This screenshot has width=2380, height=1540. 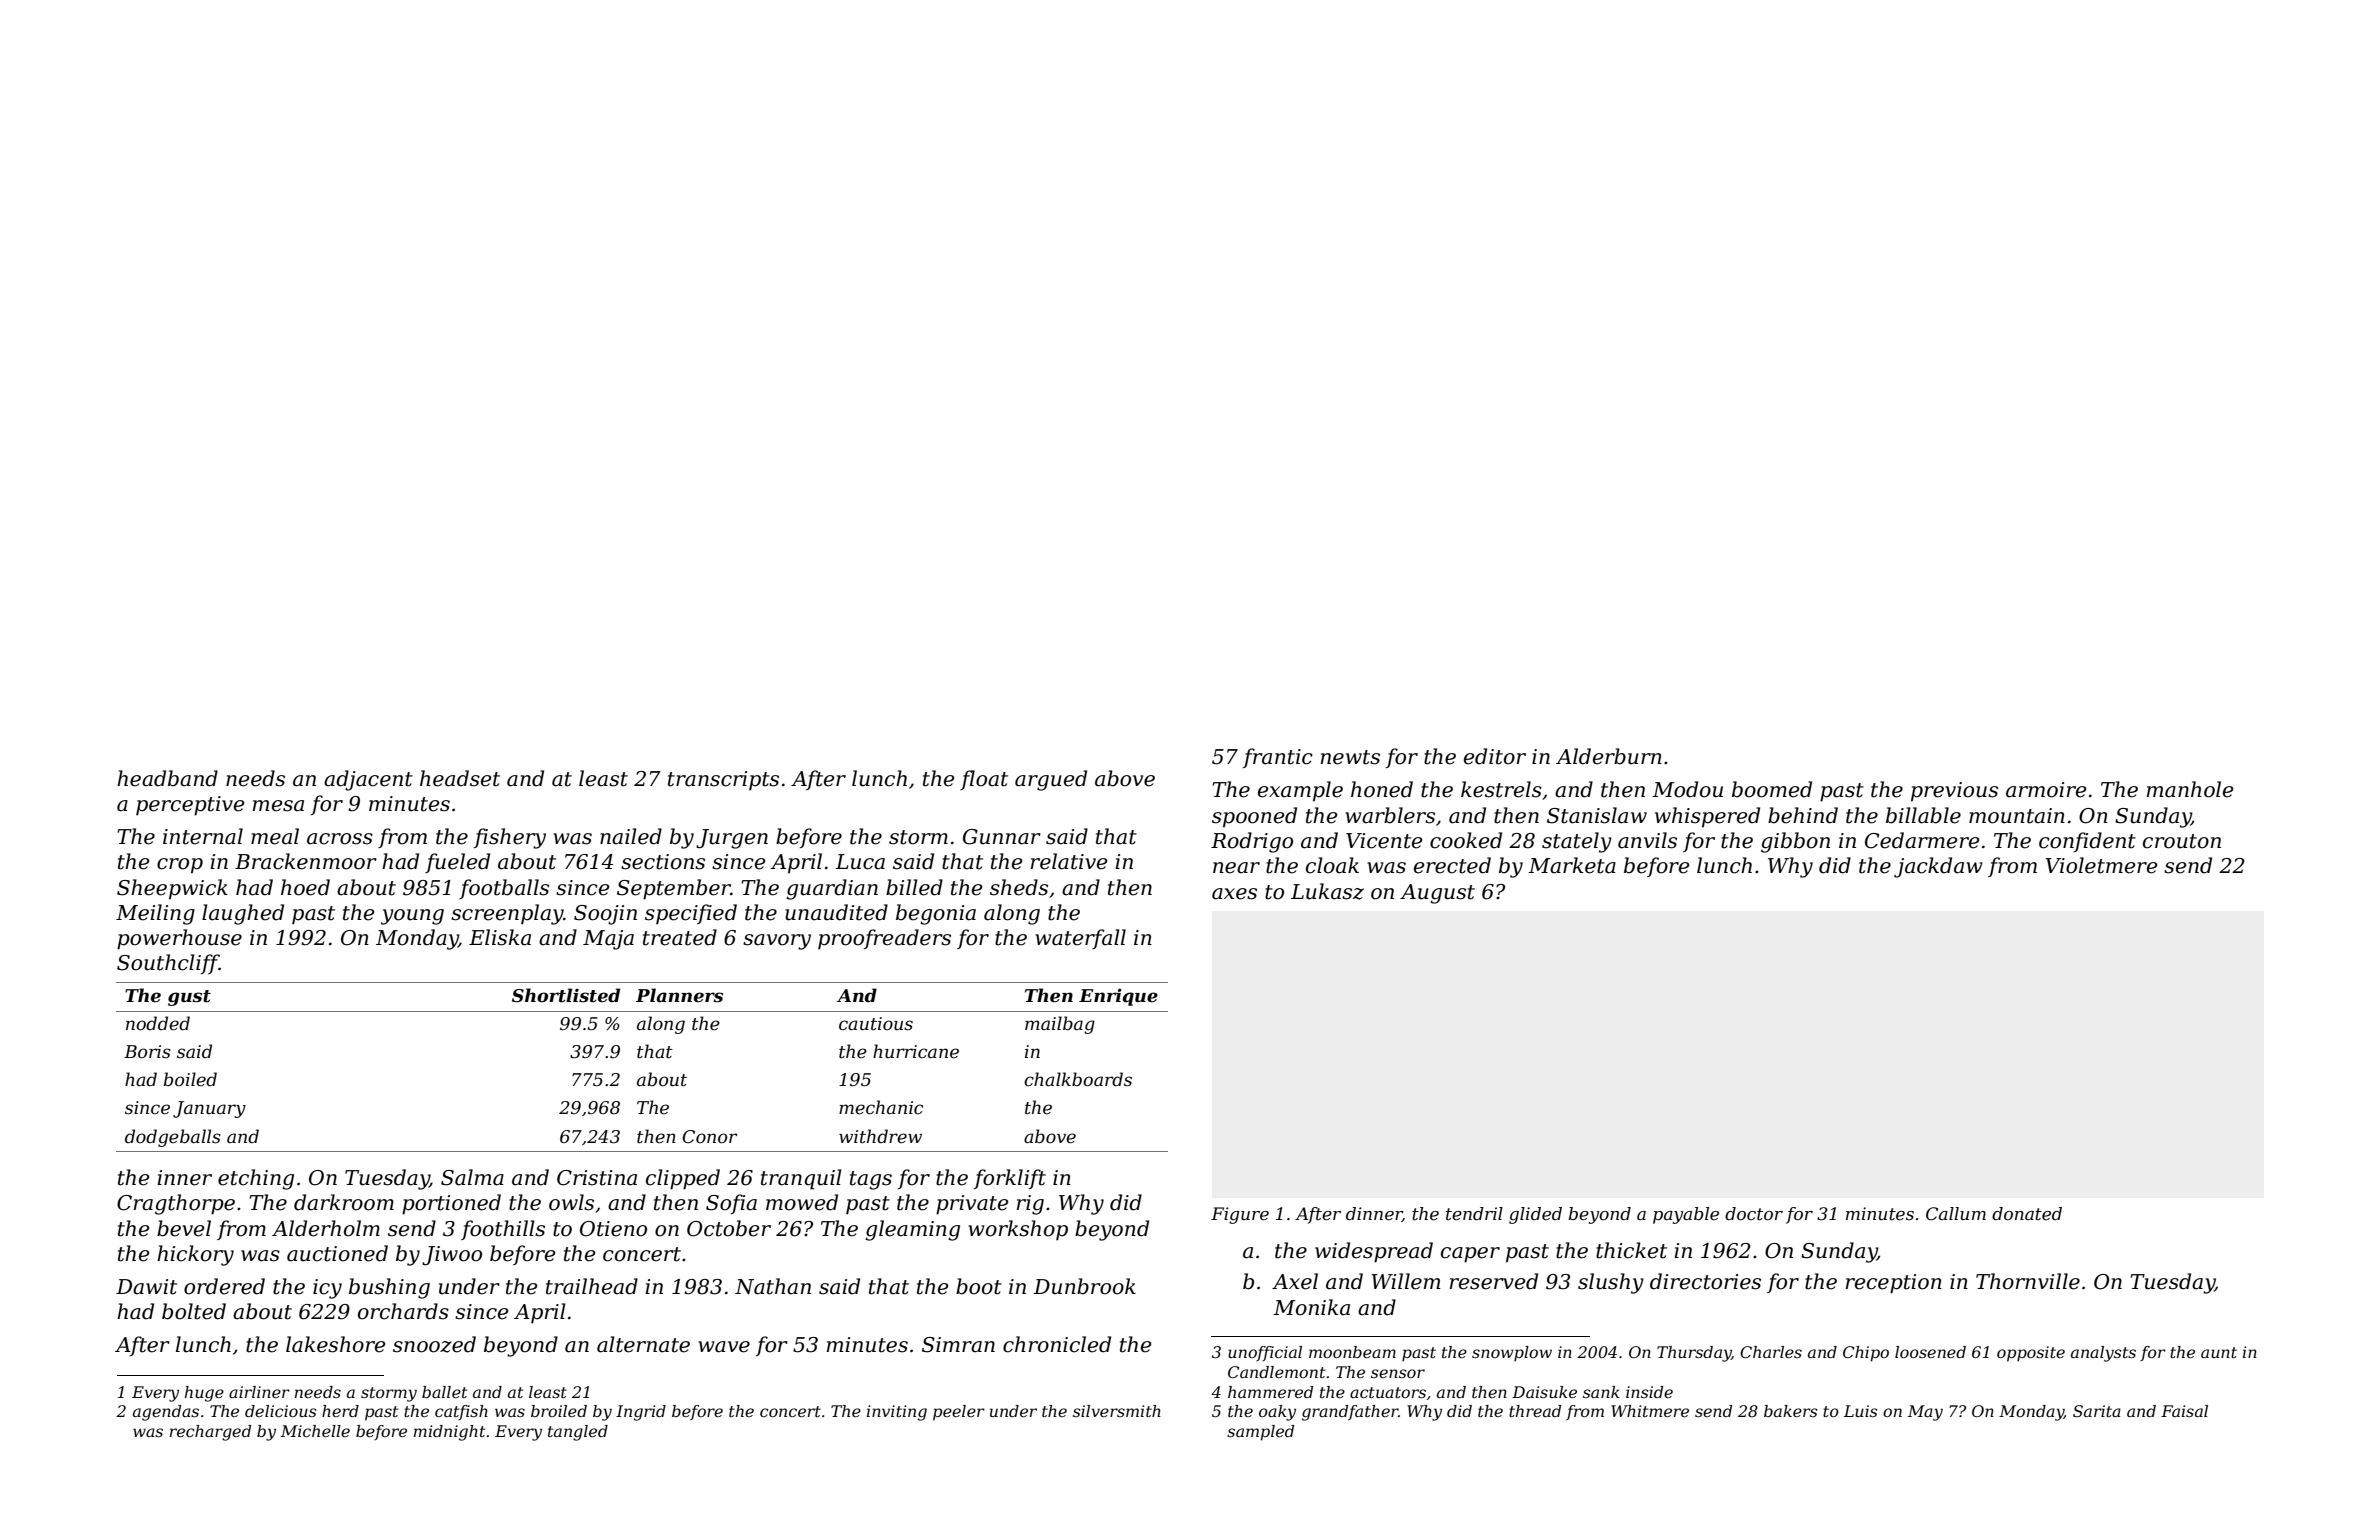 I want to click on relative, so click(x=1069, y=861).
